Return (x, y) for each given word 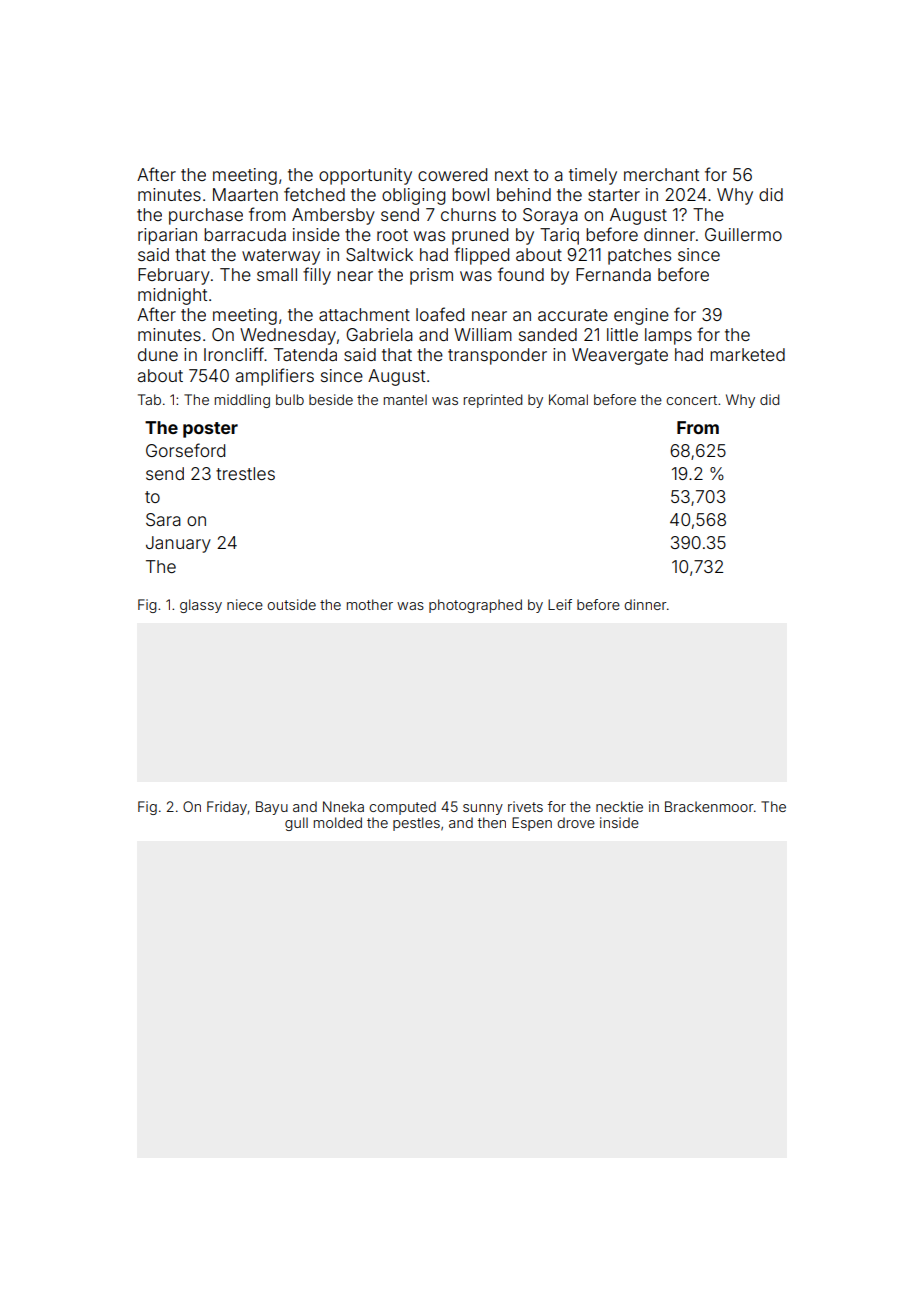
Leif (560, 604)
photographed (475, 606)
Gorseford (185, 450)
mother (370, 604)
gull (296, 824)
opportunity (365, 176)
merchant (661, 174)
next (511, 175)
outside (291, 604)
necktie (619, 806)
